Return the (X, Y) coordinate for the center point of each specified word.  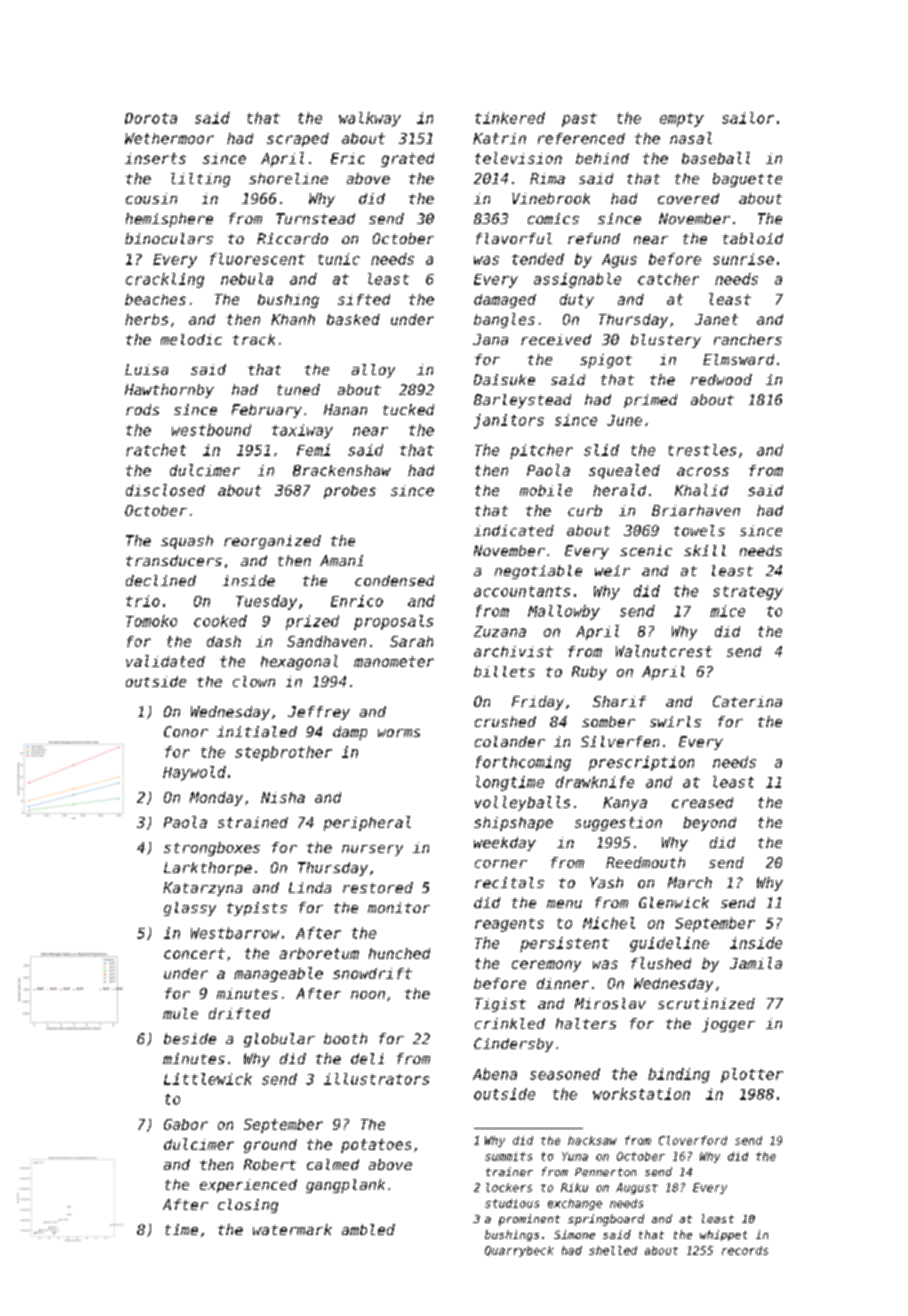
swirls (675, 721)
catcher (668, 279)
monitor (399, 907)
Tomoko (151, 621)
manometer (394, 661)
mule (180, 1013)
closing (248, 1206)
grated (407, 160)
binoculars (169, 238)
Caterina (747, 701)
